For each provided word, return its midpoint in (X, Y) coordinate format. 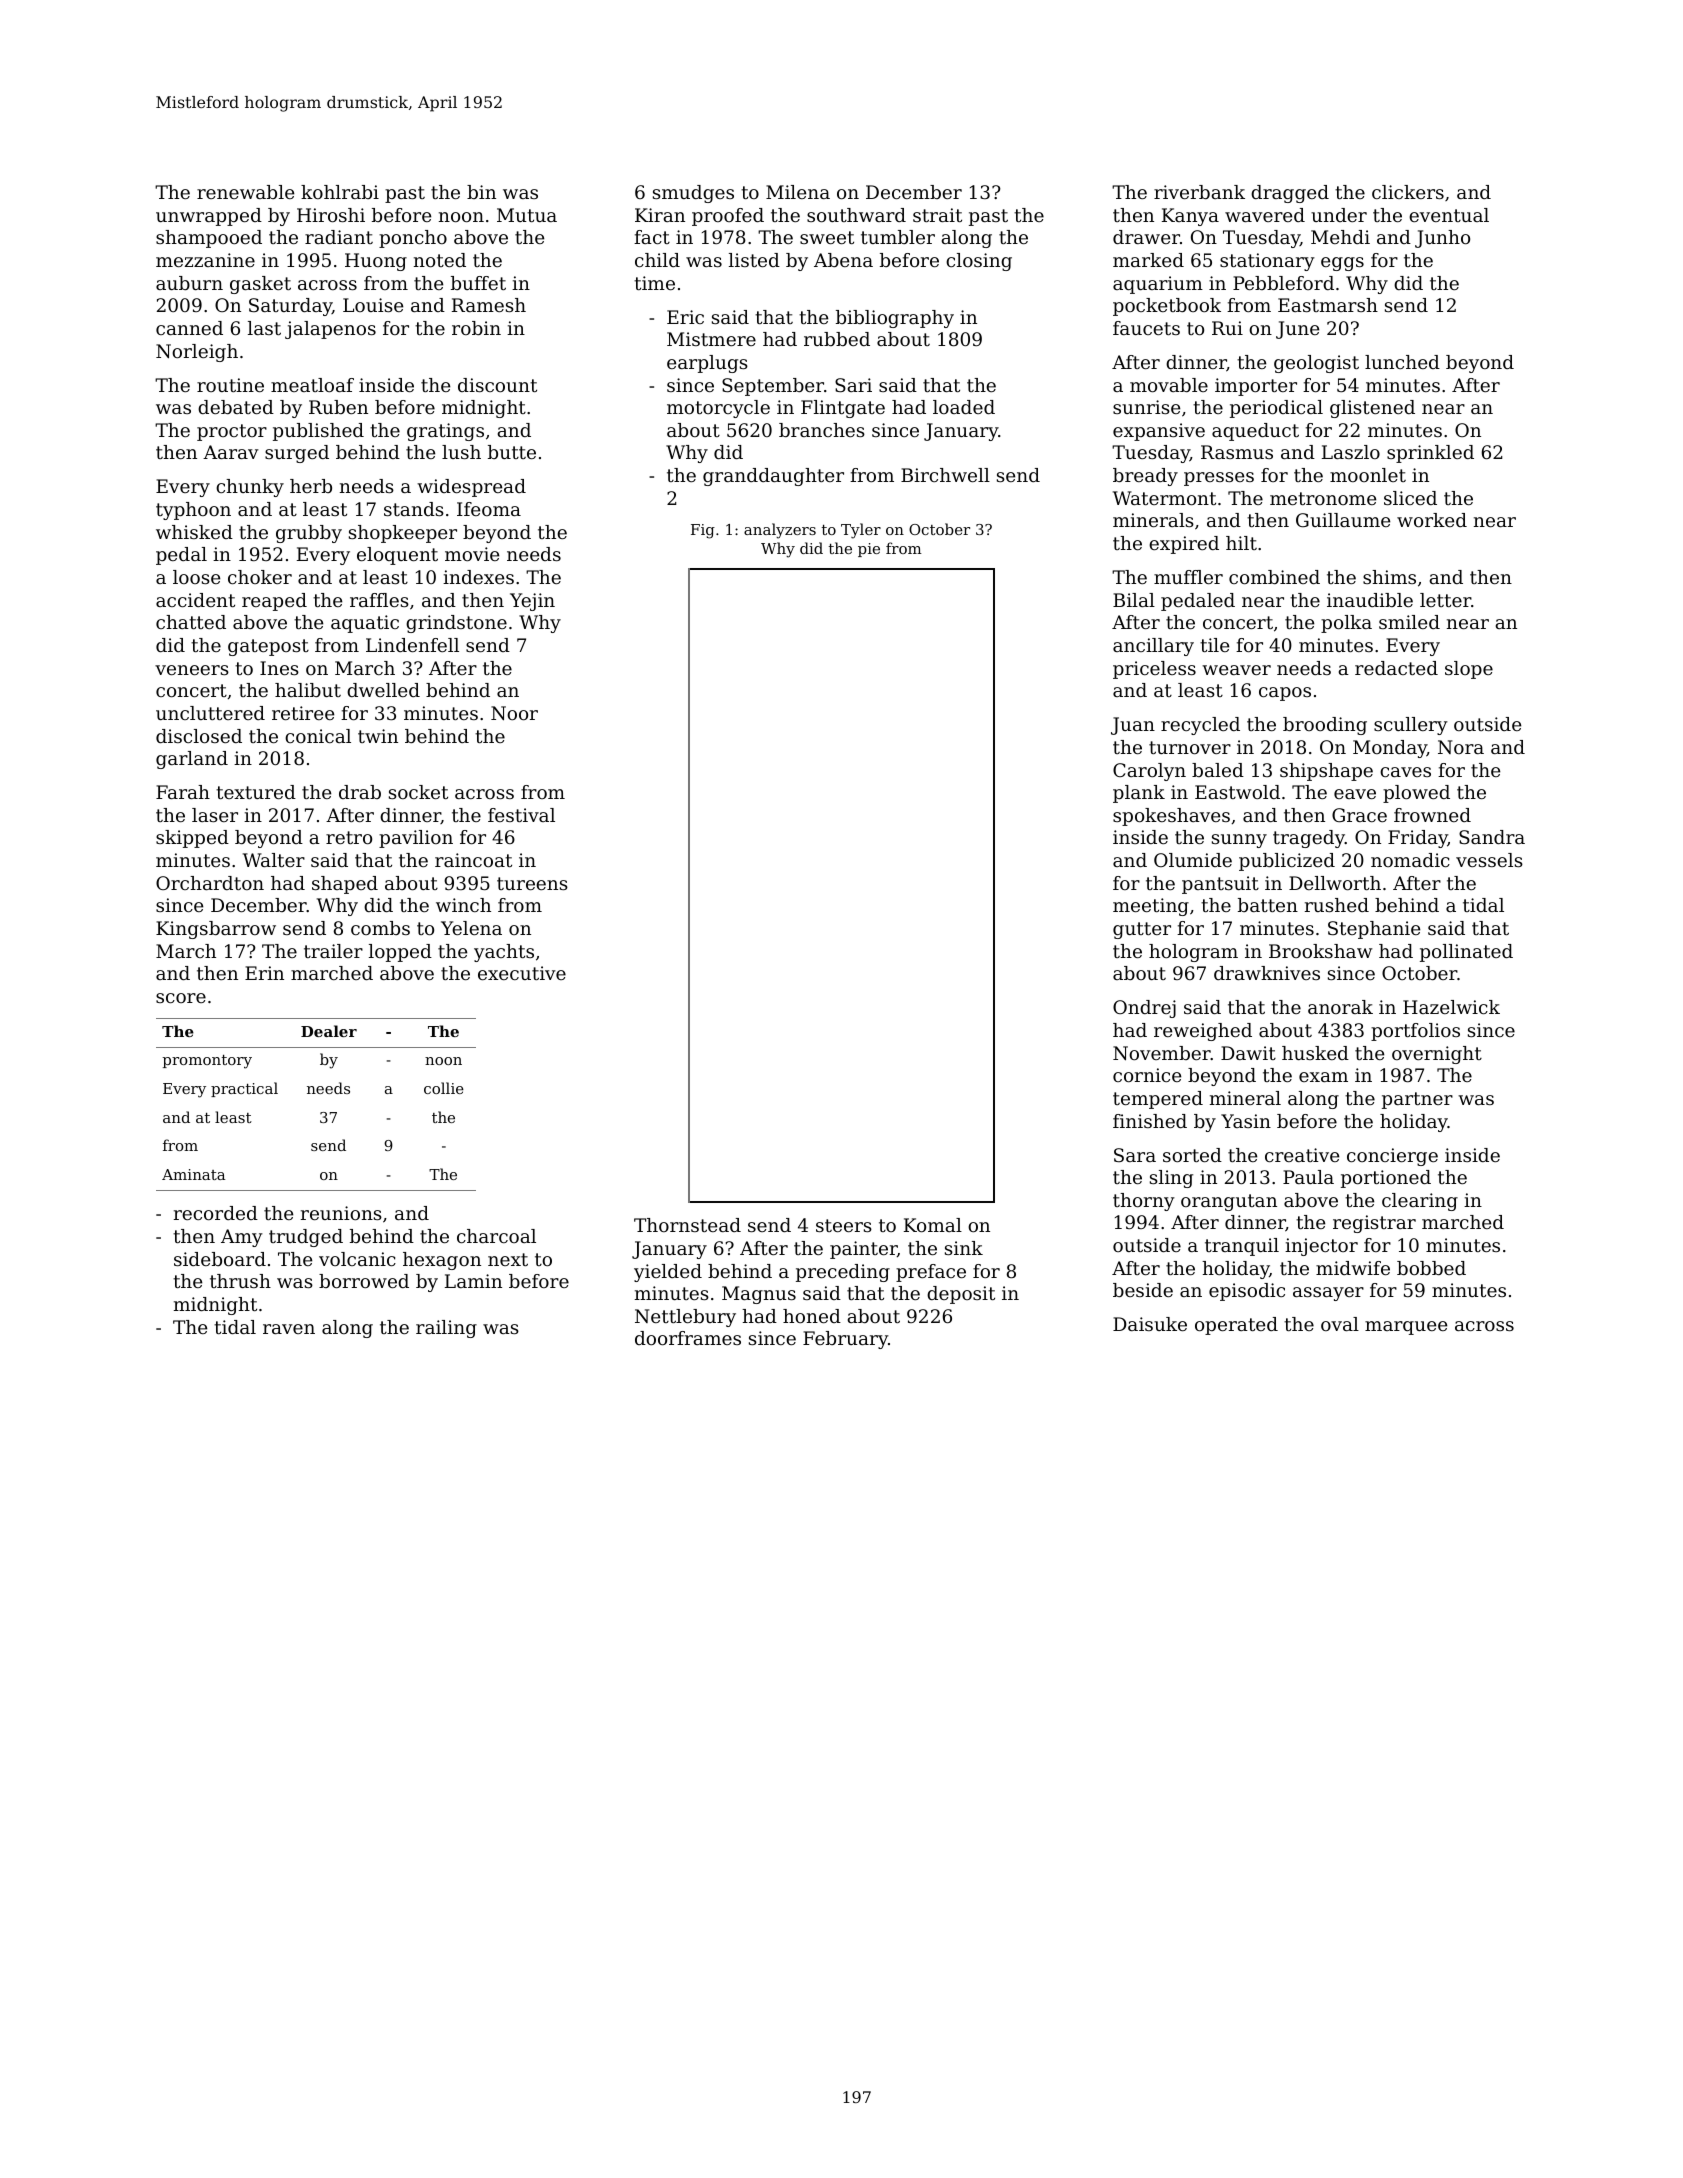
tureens (532, 883)
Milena (798, 192)
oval (1340, 1324)
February (845, 1340)
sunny (1239, 841)
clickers (1408, 192)
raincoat (473, 860)
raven (289, 1329)
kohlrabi (340, 192)
